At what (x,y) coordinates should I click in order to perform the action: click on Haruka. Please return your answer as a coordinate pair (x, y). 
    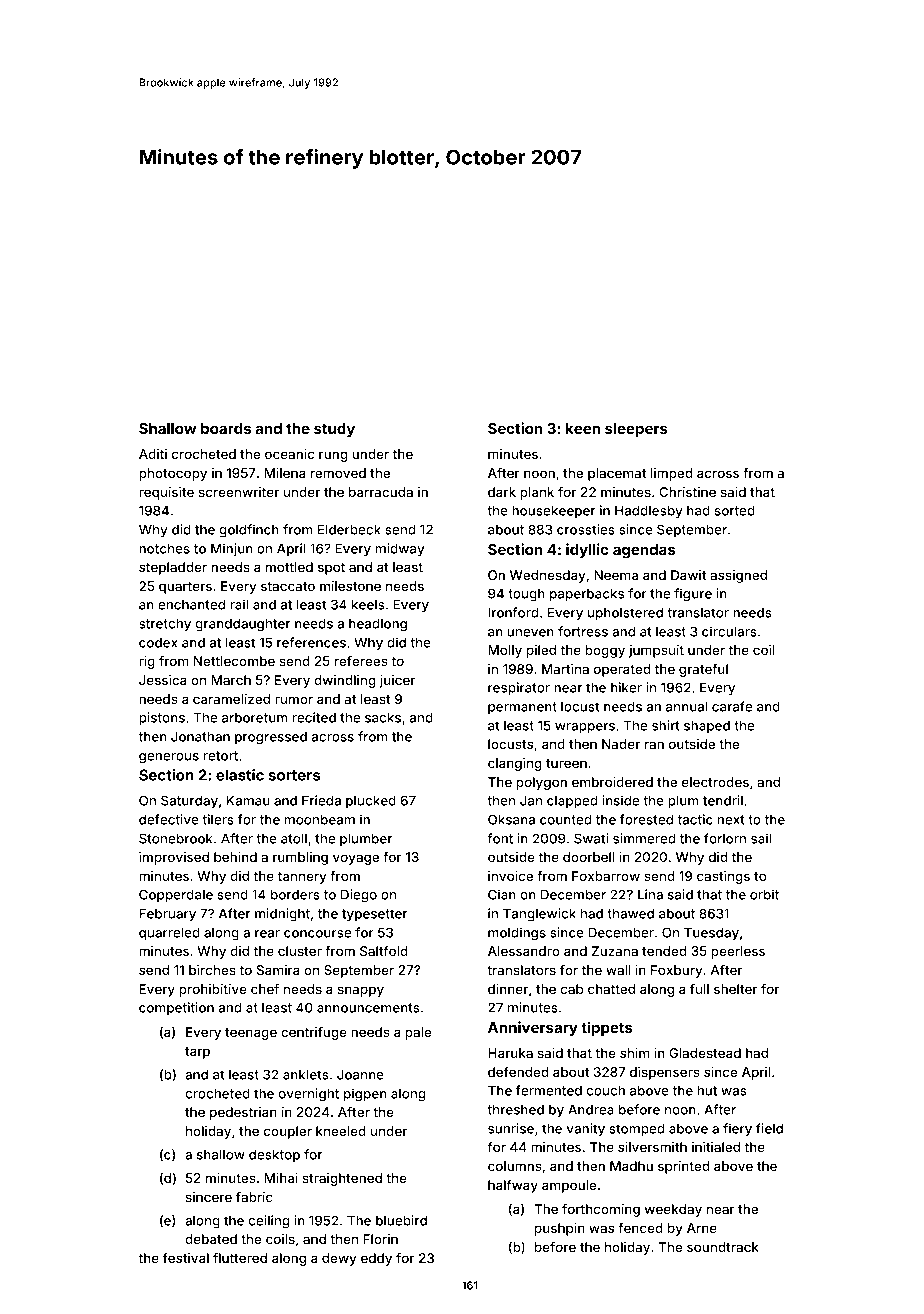
    Looking at the image, I should click on (510, 1053).
